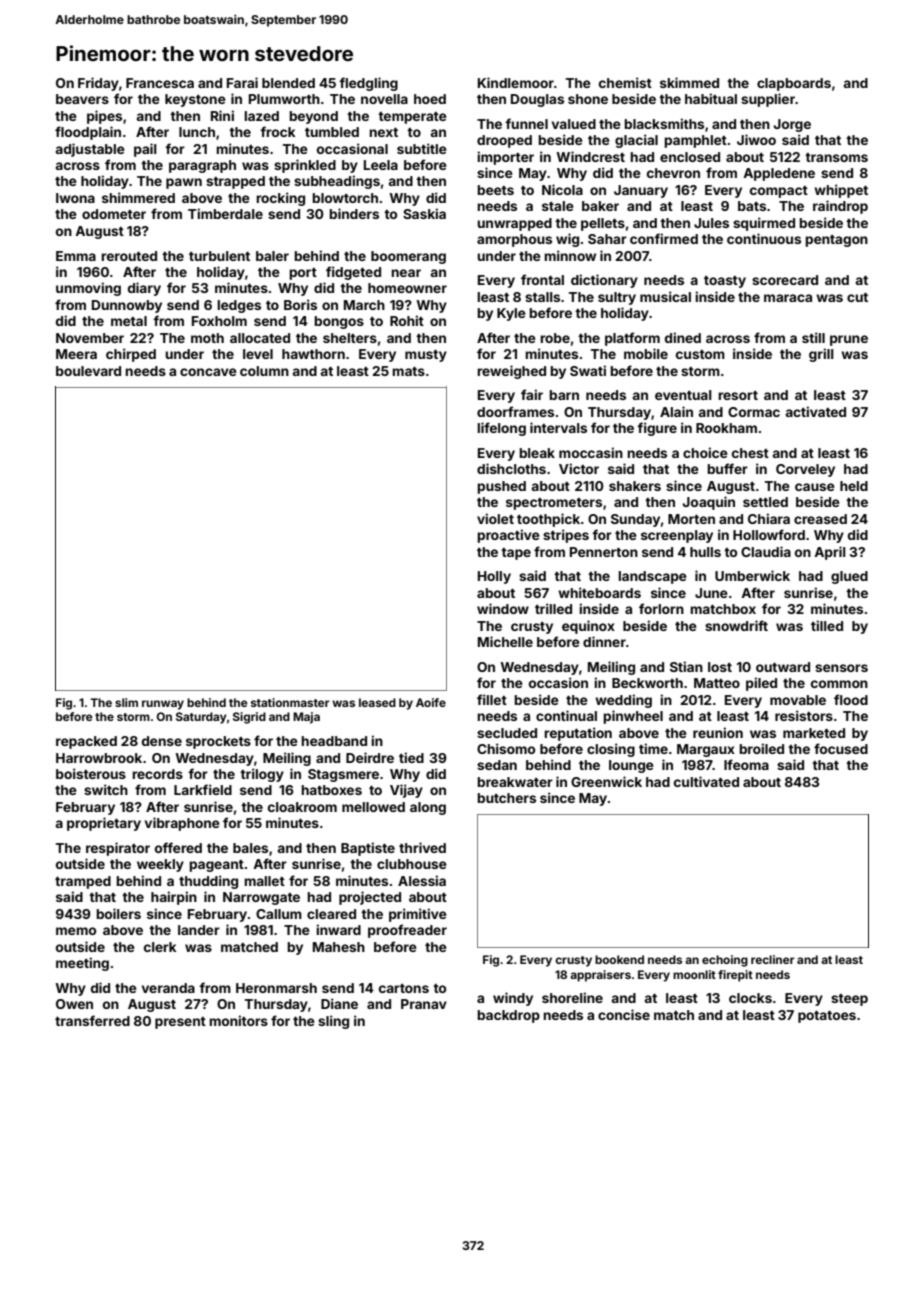  Describe the element at coordinates (98, 84) in the page. I see `Friday` at that location.
